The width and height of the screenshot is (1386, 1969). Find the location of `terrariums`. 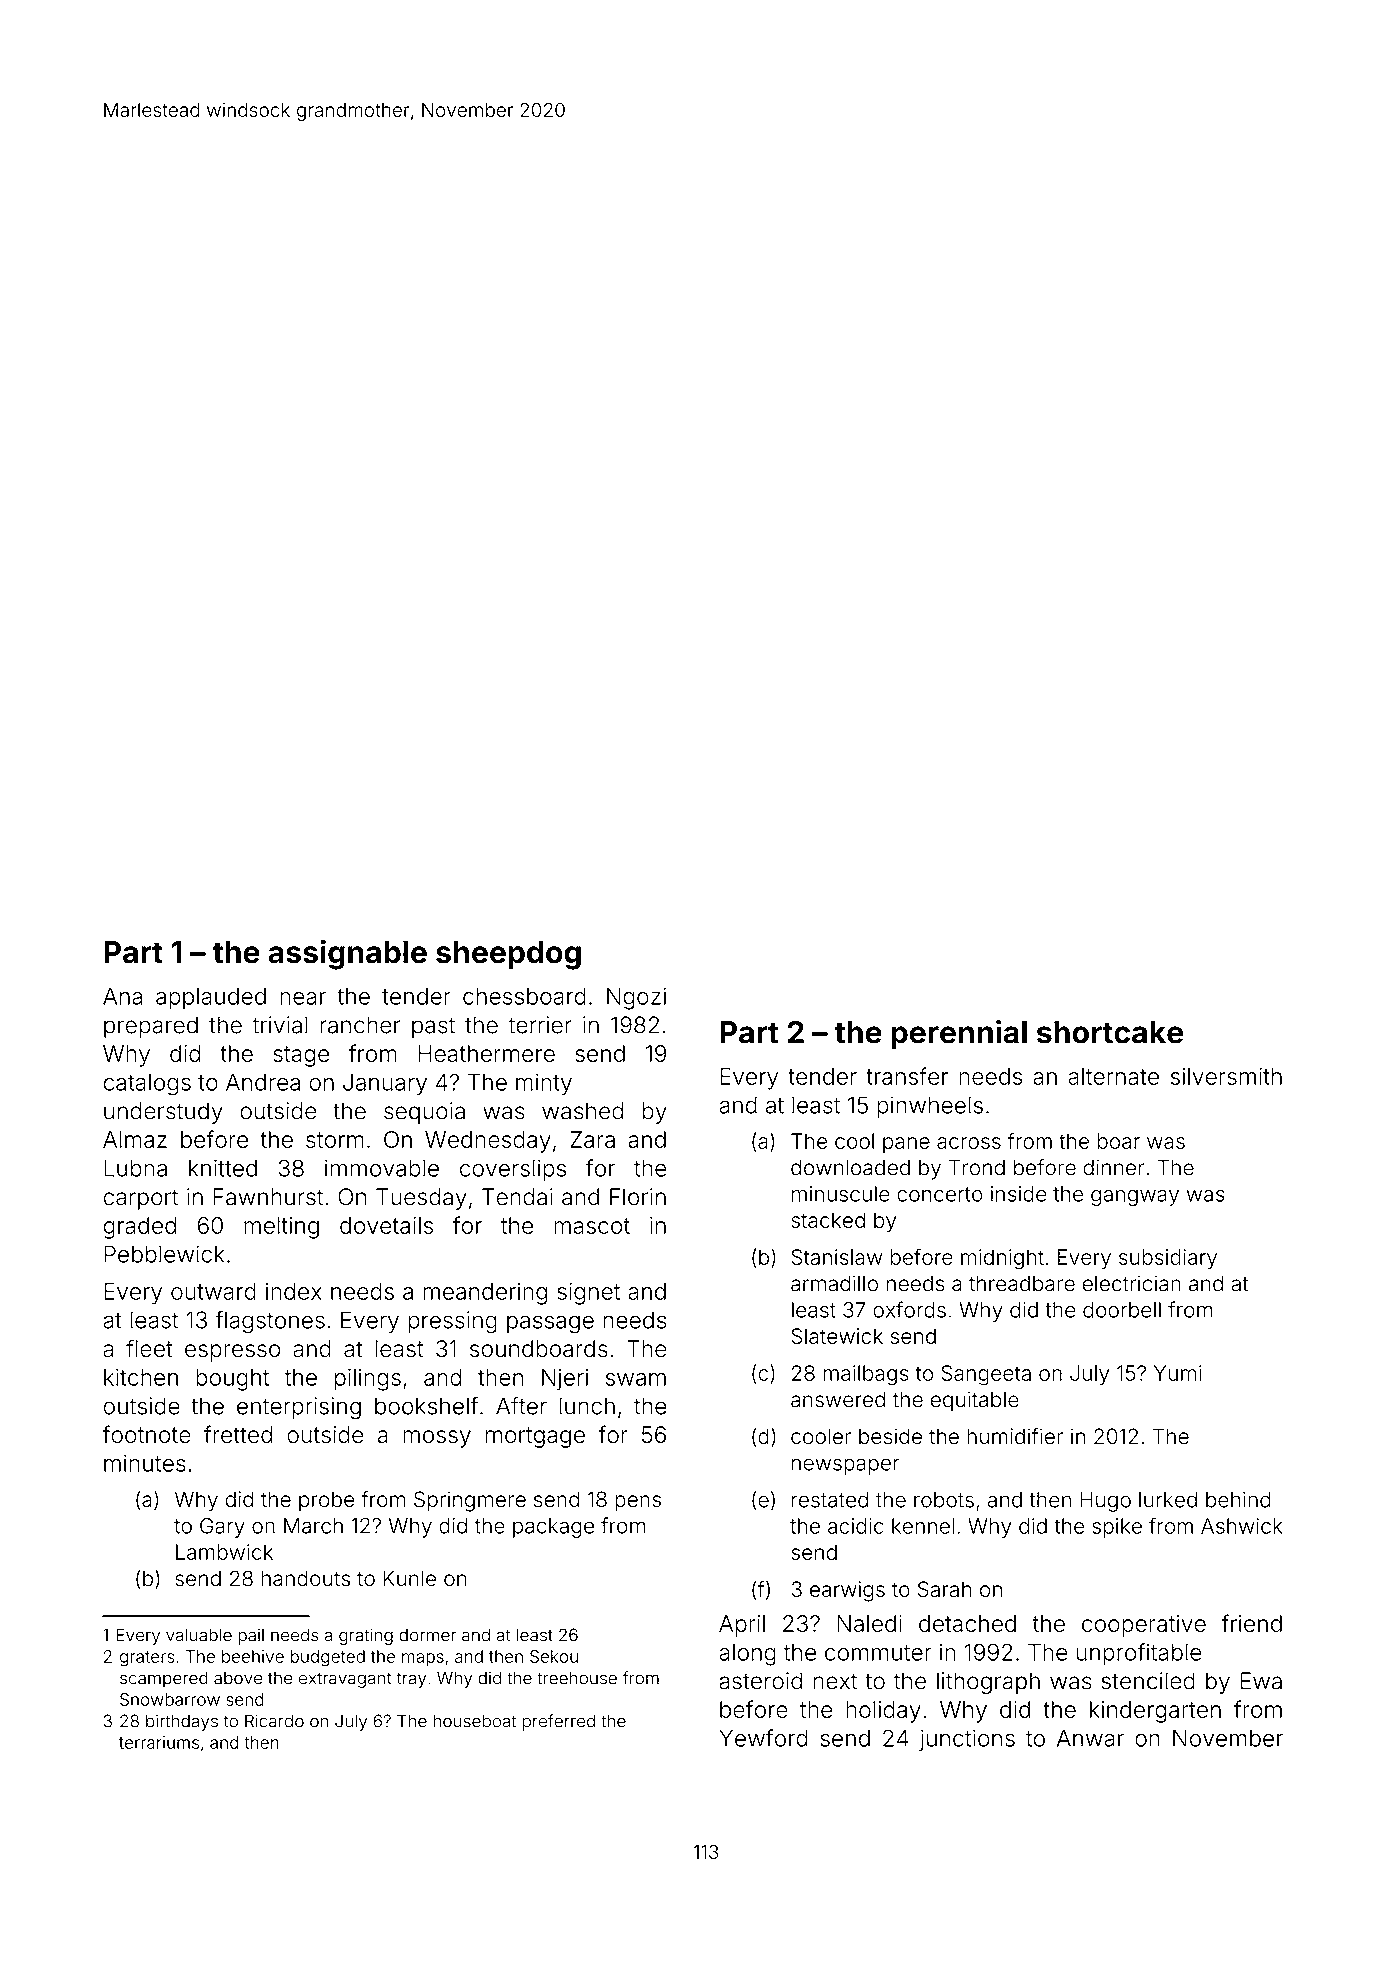

terrariums is located at coordinates (159, 1742).
